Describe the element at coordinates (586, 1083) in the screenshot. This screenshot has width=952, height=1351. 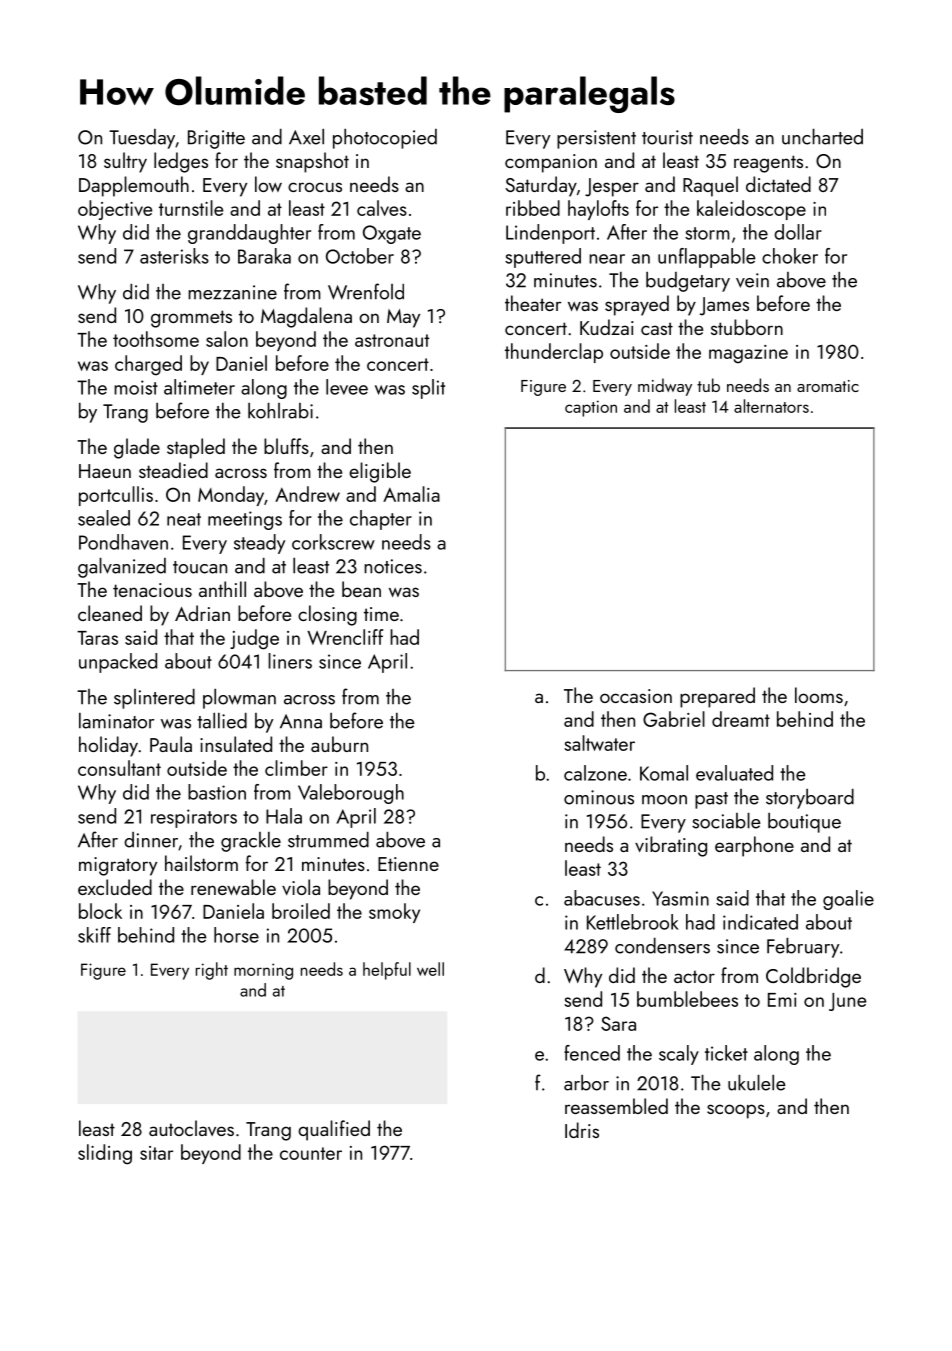
I see `arbor` at that location.
